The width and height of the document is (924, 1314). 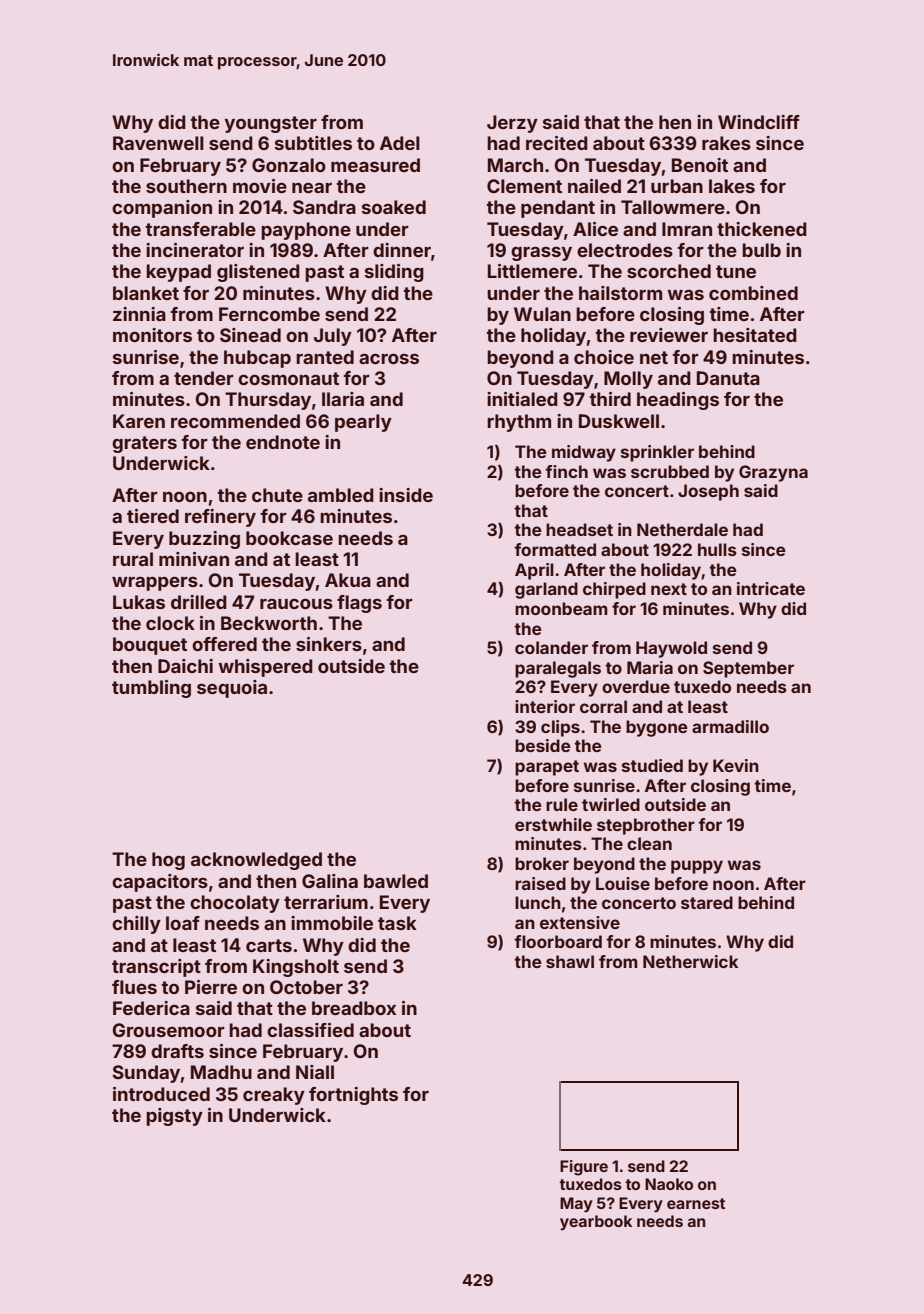 What do you see at coordinates (671, 649) in the document?
I see `Haywold` at bounding box center [671, 649].
